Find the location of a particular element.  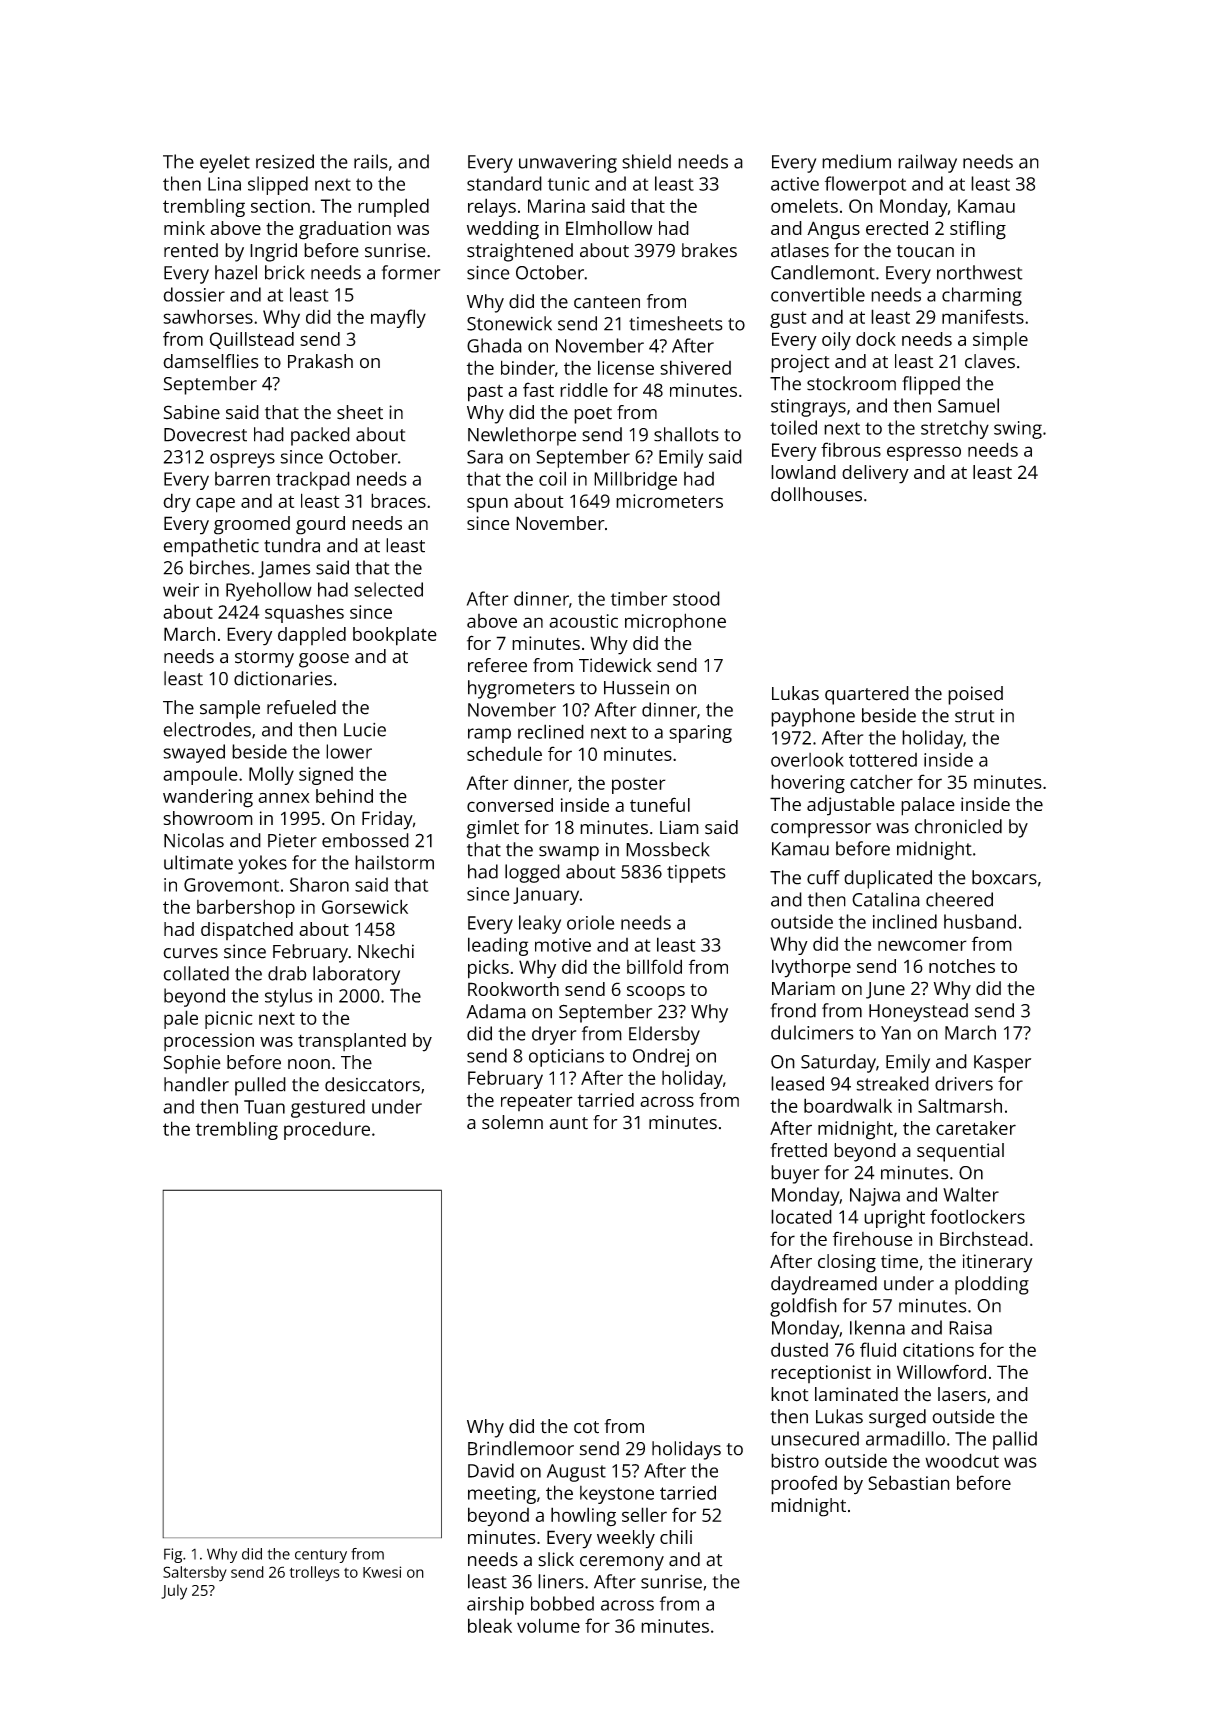

rails is located at coordinates (371, 161).
